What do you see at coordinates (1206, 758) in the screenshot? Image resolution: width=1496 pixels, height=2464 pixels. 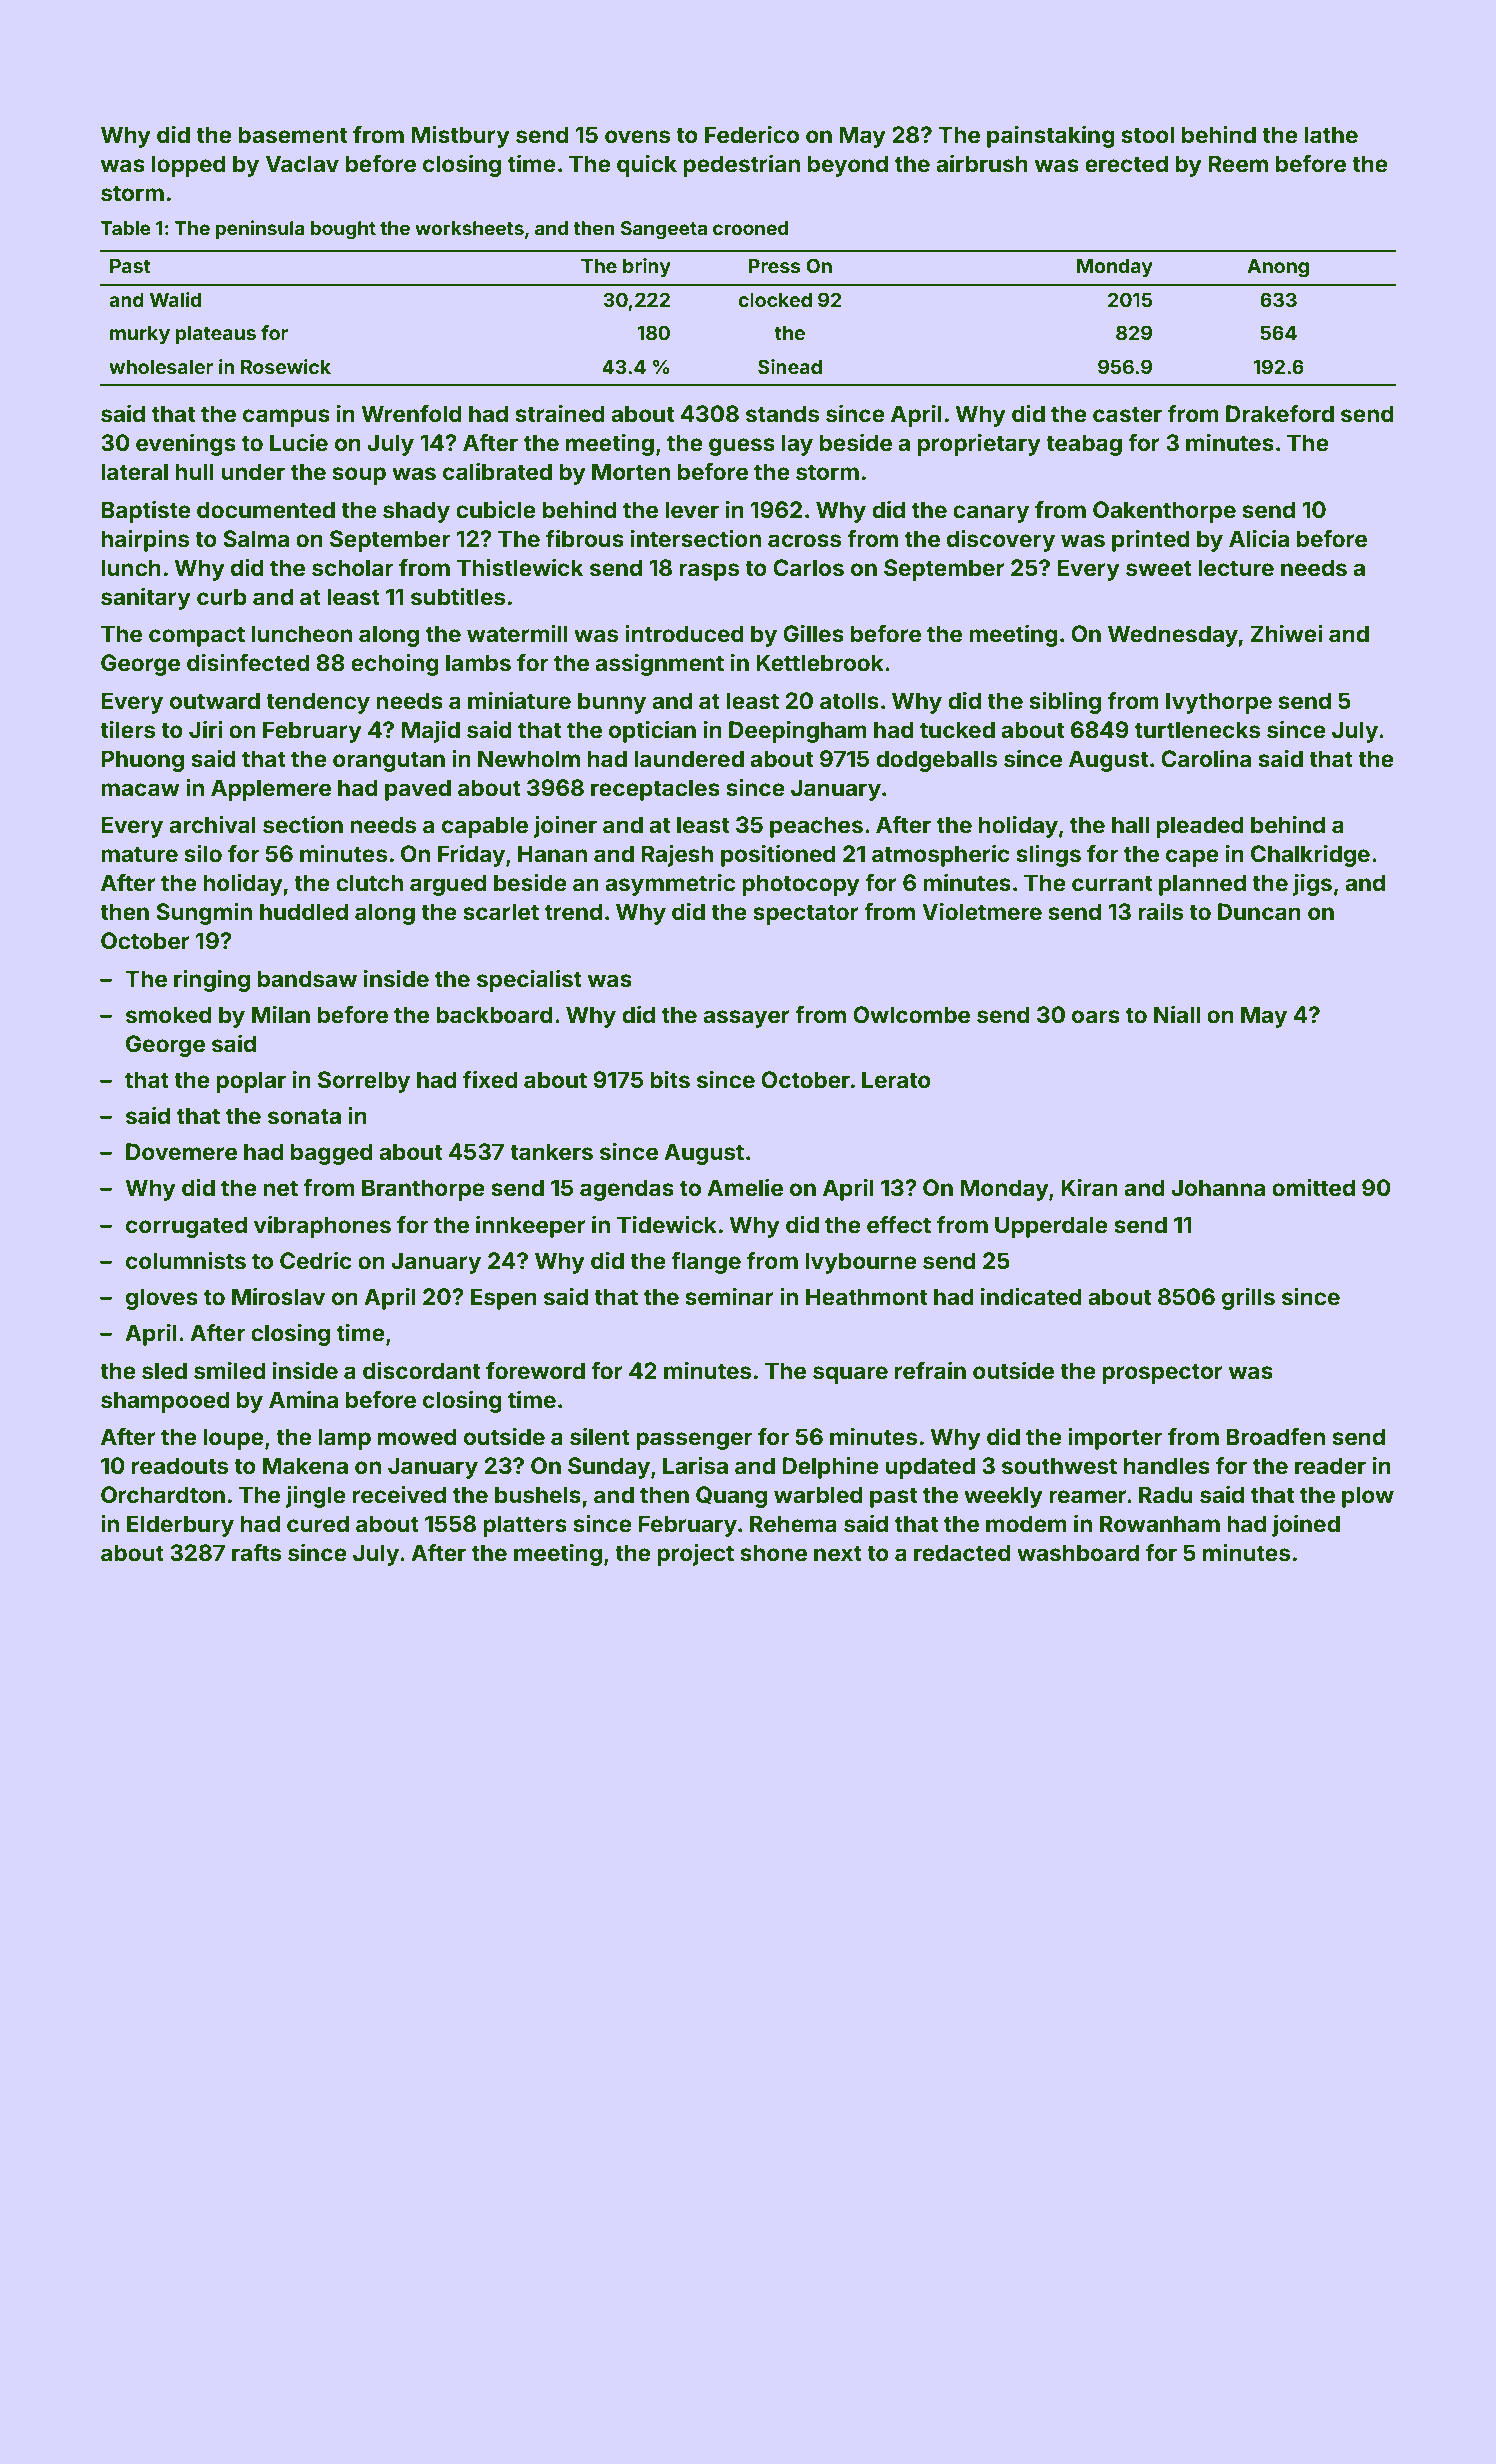 I see `Carolina` at bounding box center [1206, 758].
